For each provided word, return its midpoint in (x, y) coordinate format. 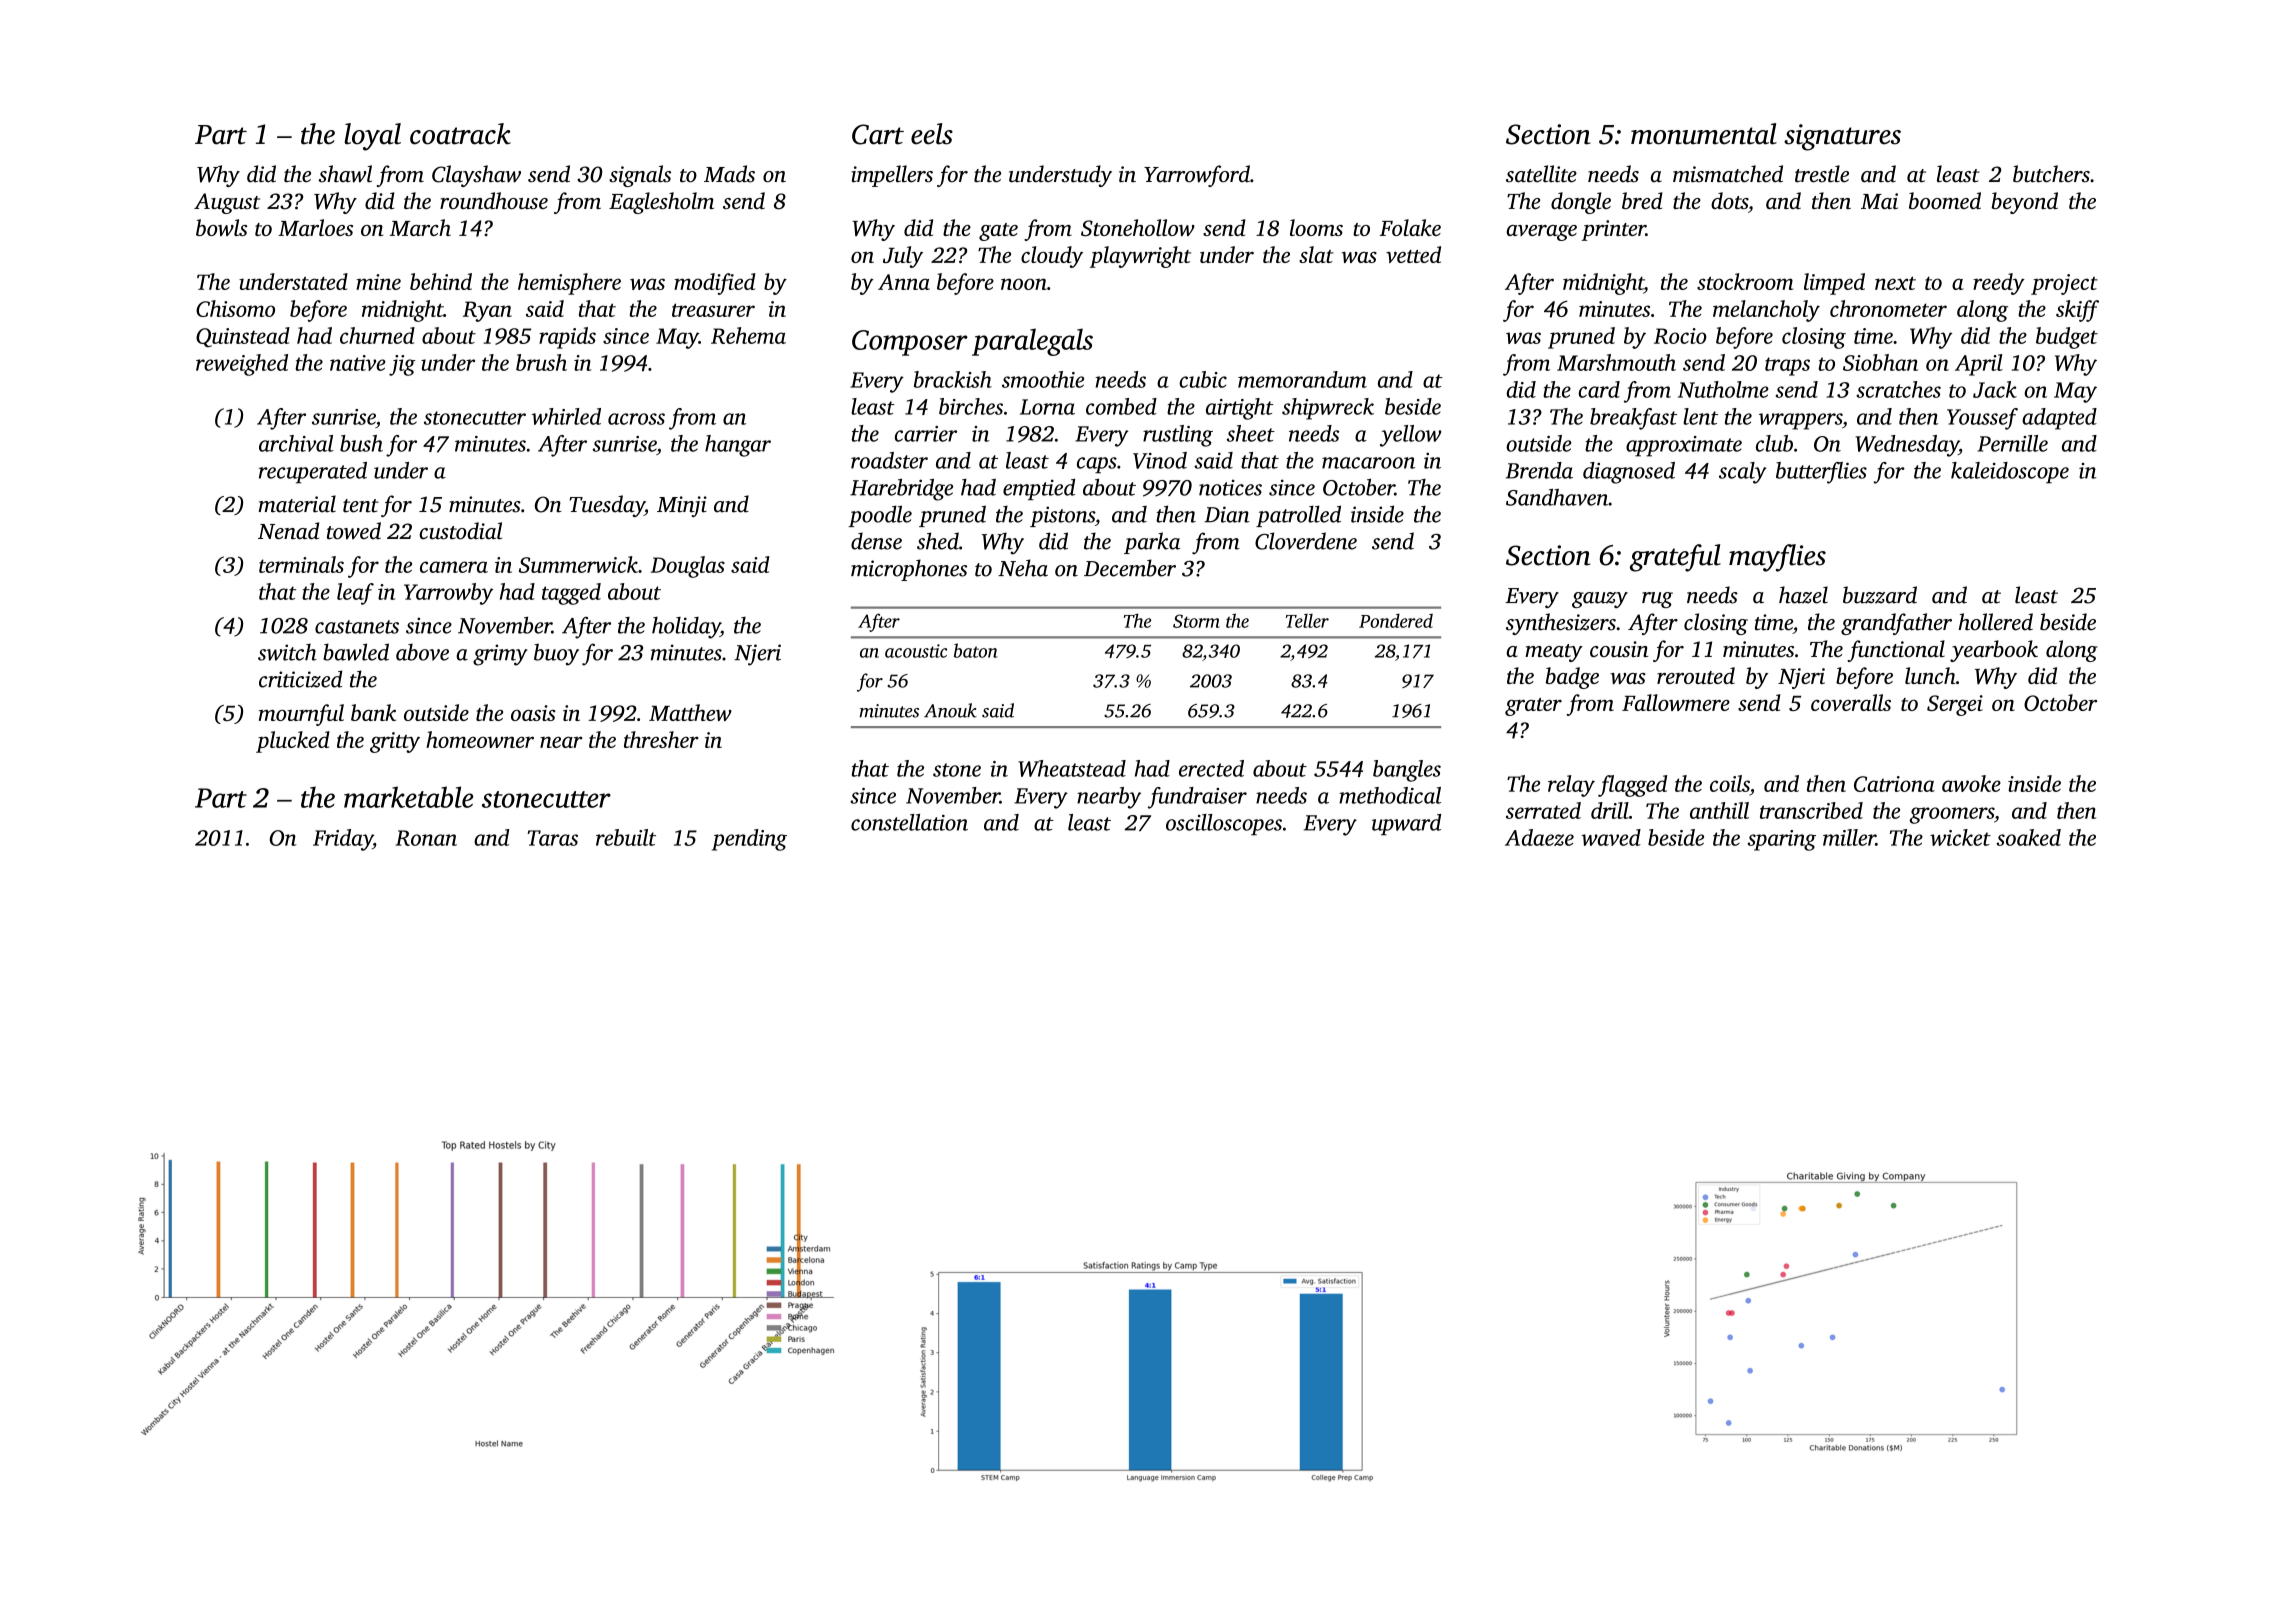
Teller (1307, 621)
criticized (301, 679)
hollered (1995, 622)
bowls (221, 227)
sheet (1251, 433)
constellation (909, 822)
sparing (1781, 840)
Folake (1410, 227)
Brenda (1539, 470)
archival (296, 443)
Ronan (426, 838)
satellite (1541, 174)
